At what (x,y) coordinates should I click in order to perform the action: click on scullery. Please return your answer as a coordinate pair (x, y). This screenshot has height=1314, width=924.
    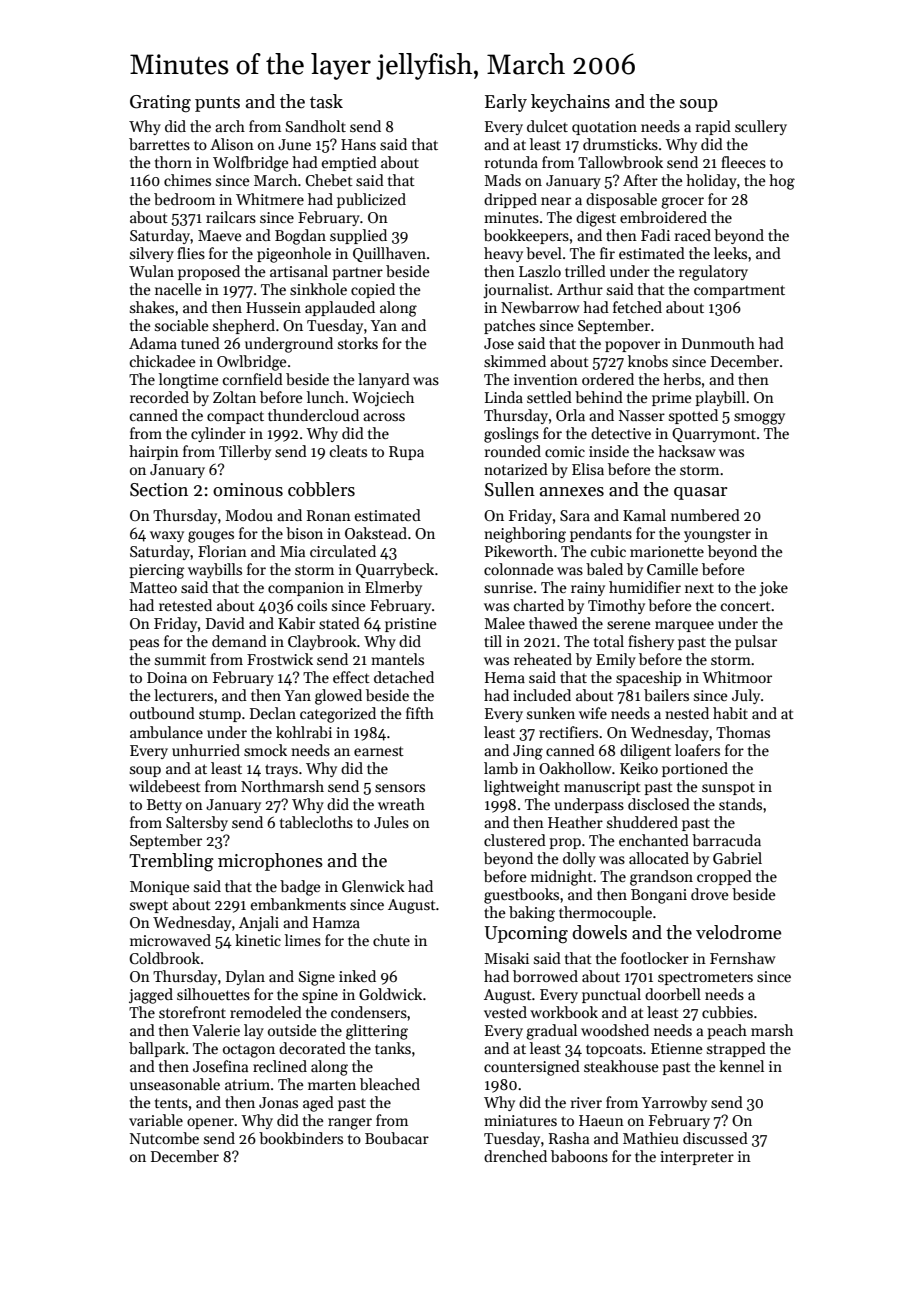
    Looking at the image, I should click on (761, 127).
